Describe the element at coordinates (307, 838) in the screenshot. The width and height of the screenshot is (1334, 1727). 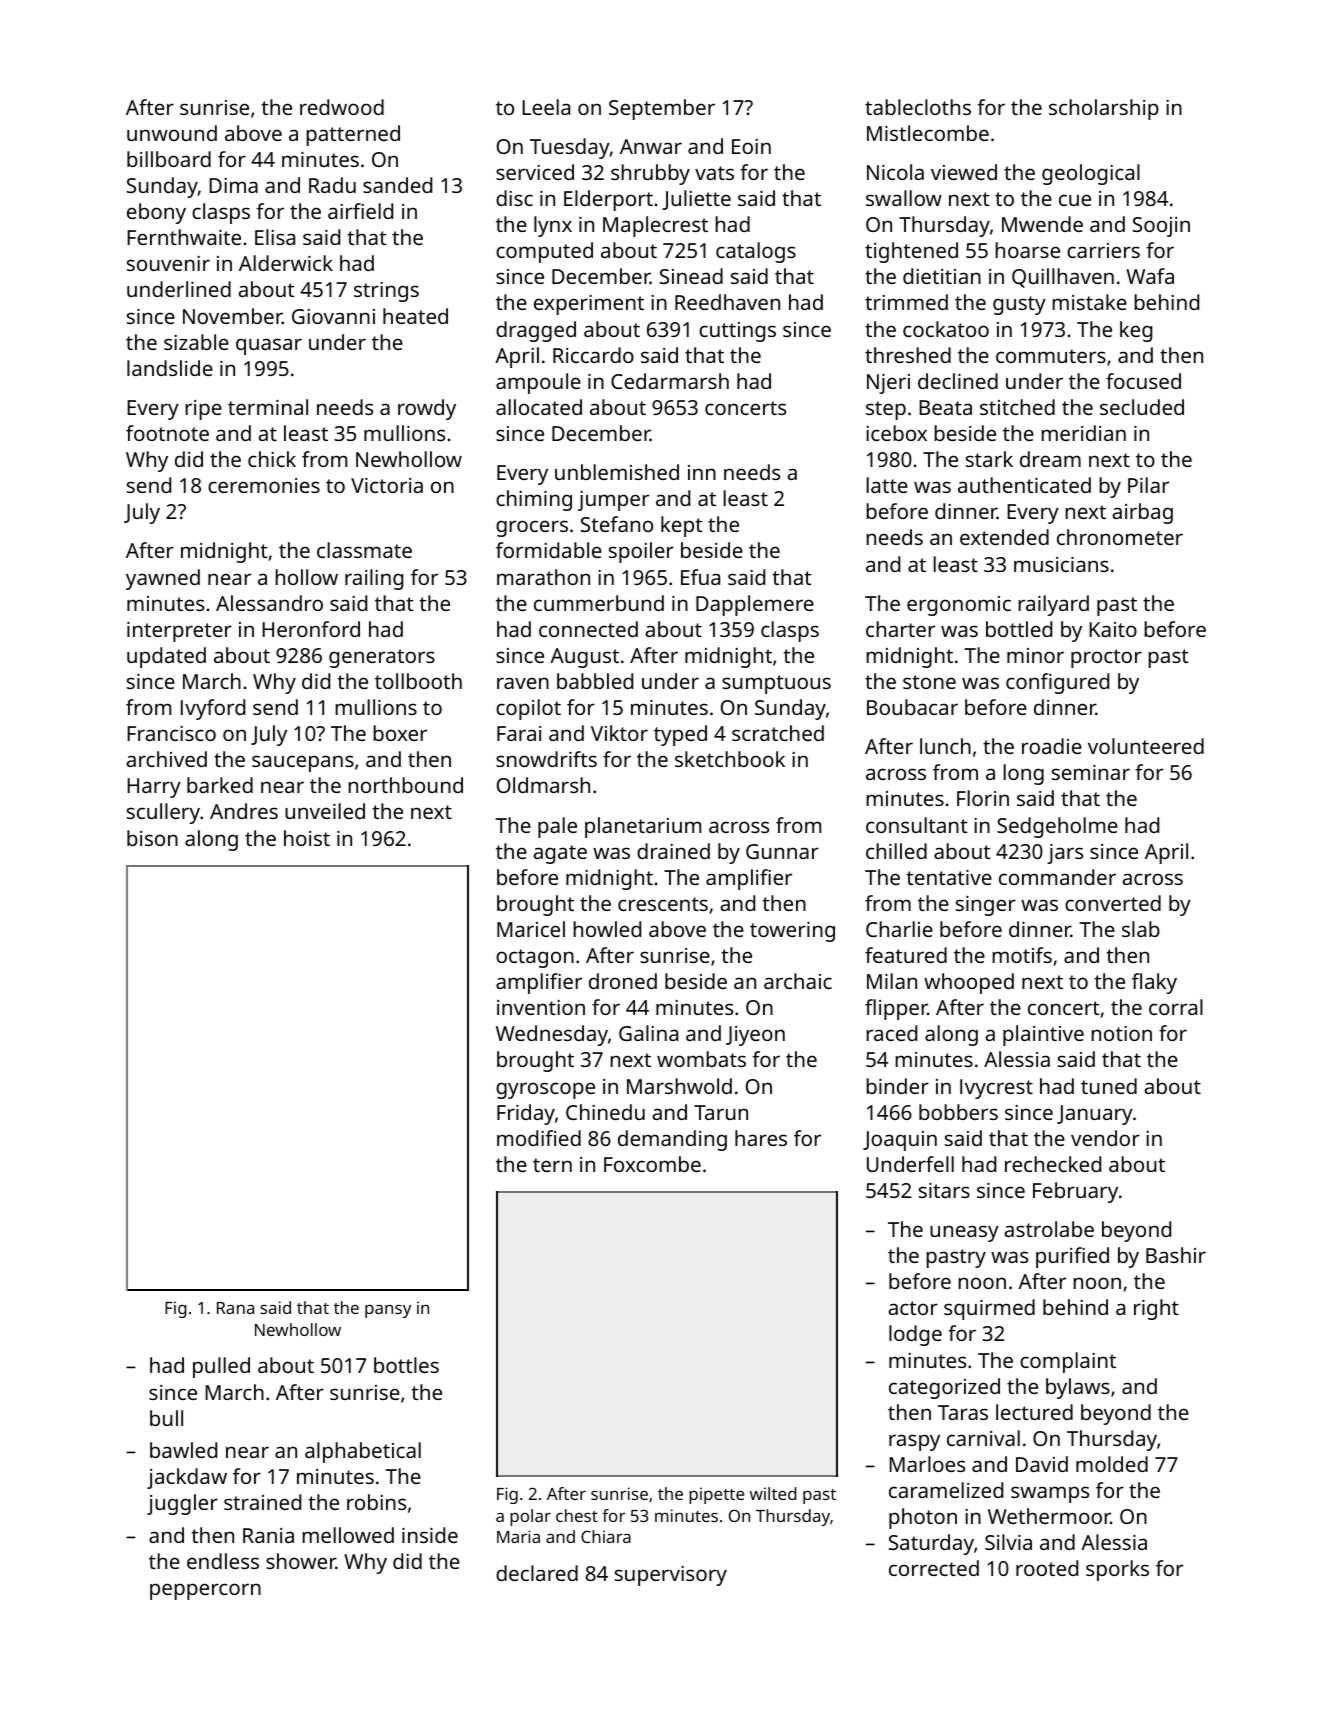
I see `hoist` at that location.
